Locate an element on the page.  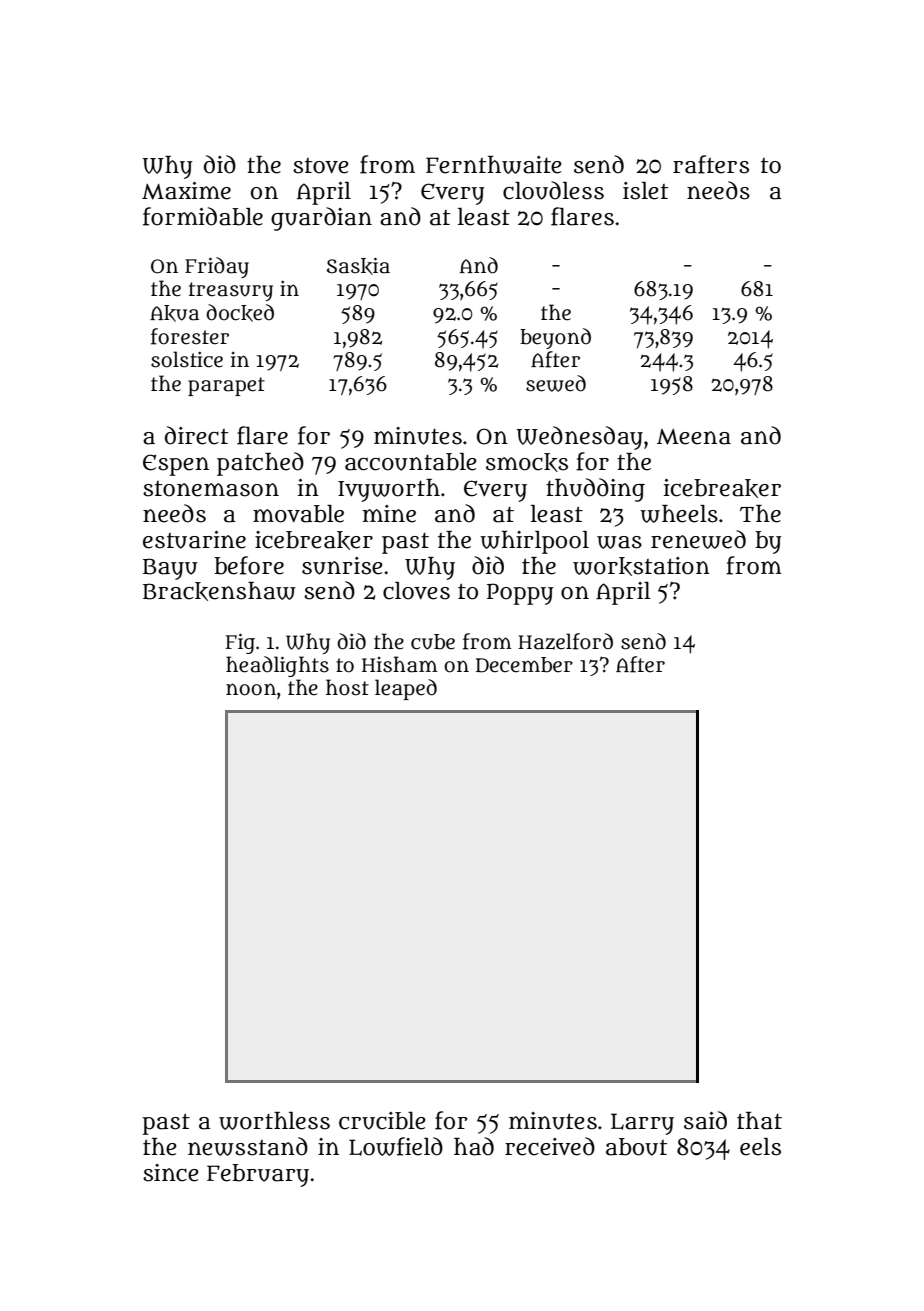
leaped is located at coordinates (406, 689).
